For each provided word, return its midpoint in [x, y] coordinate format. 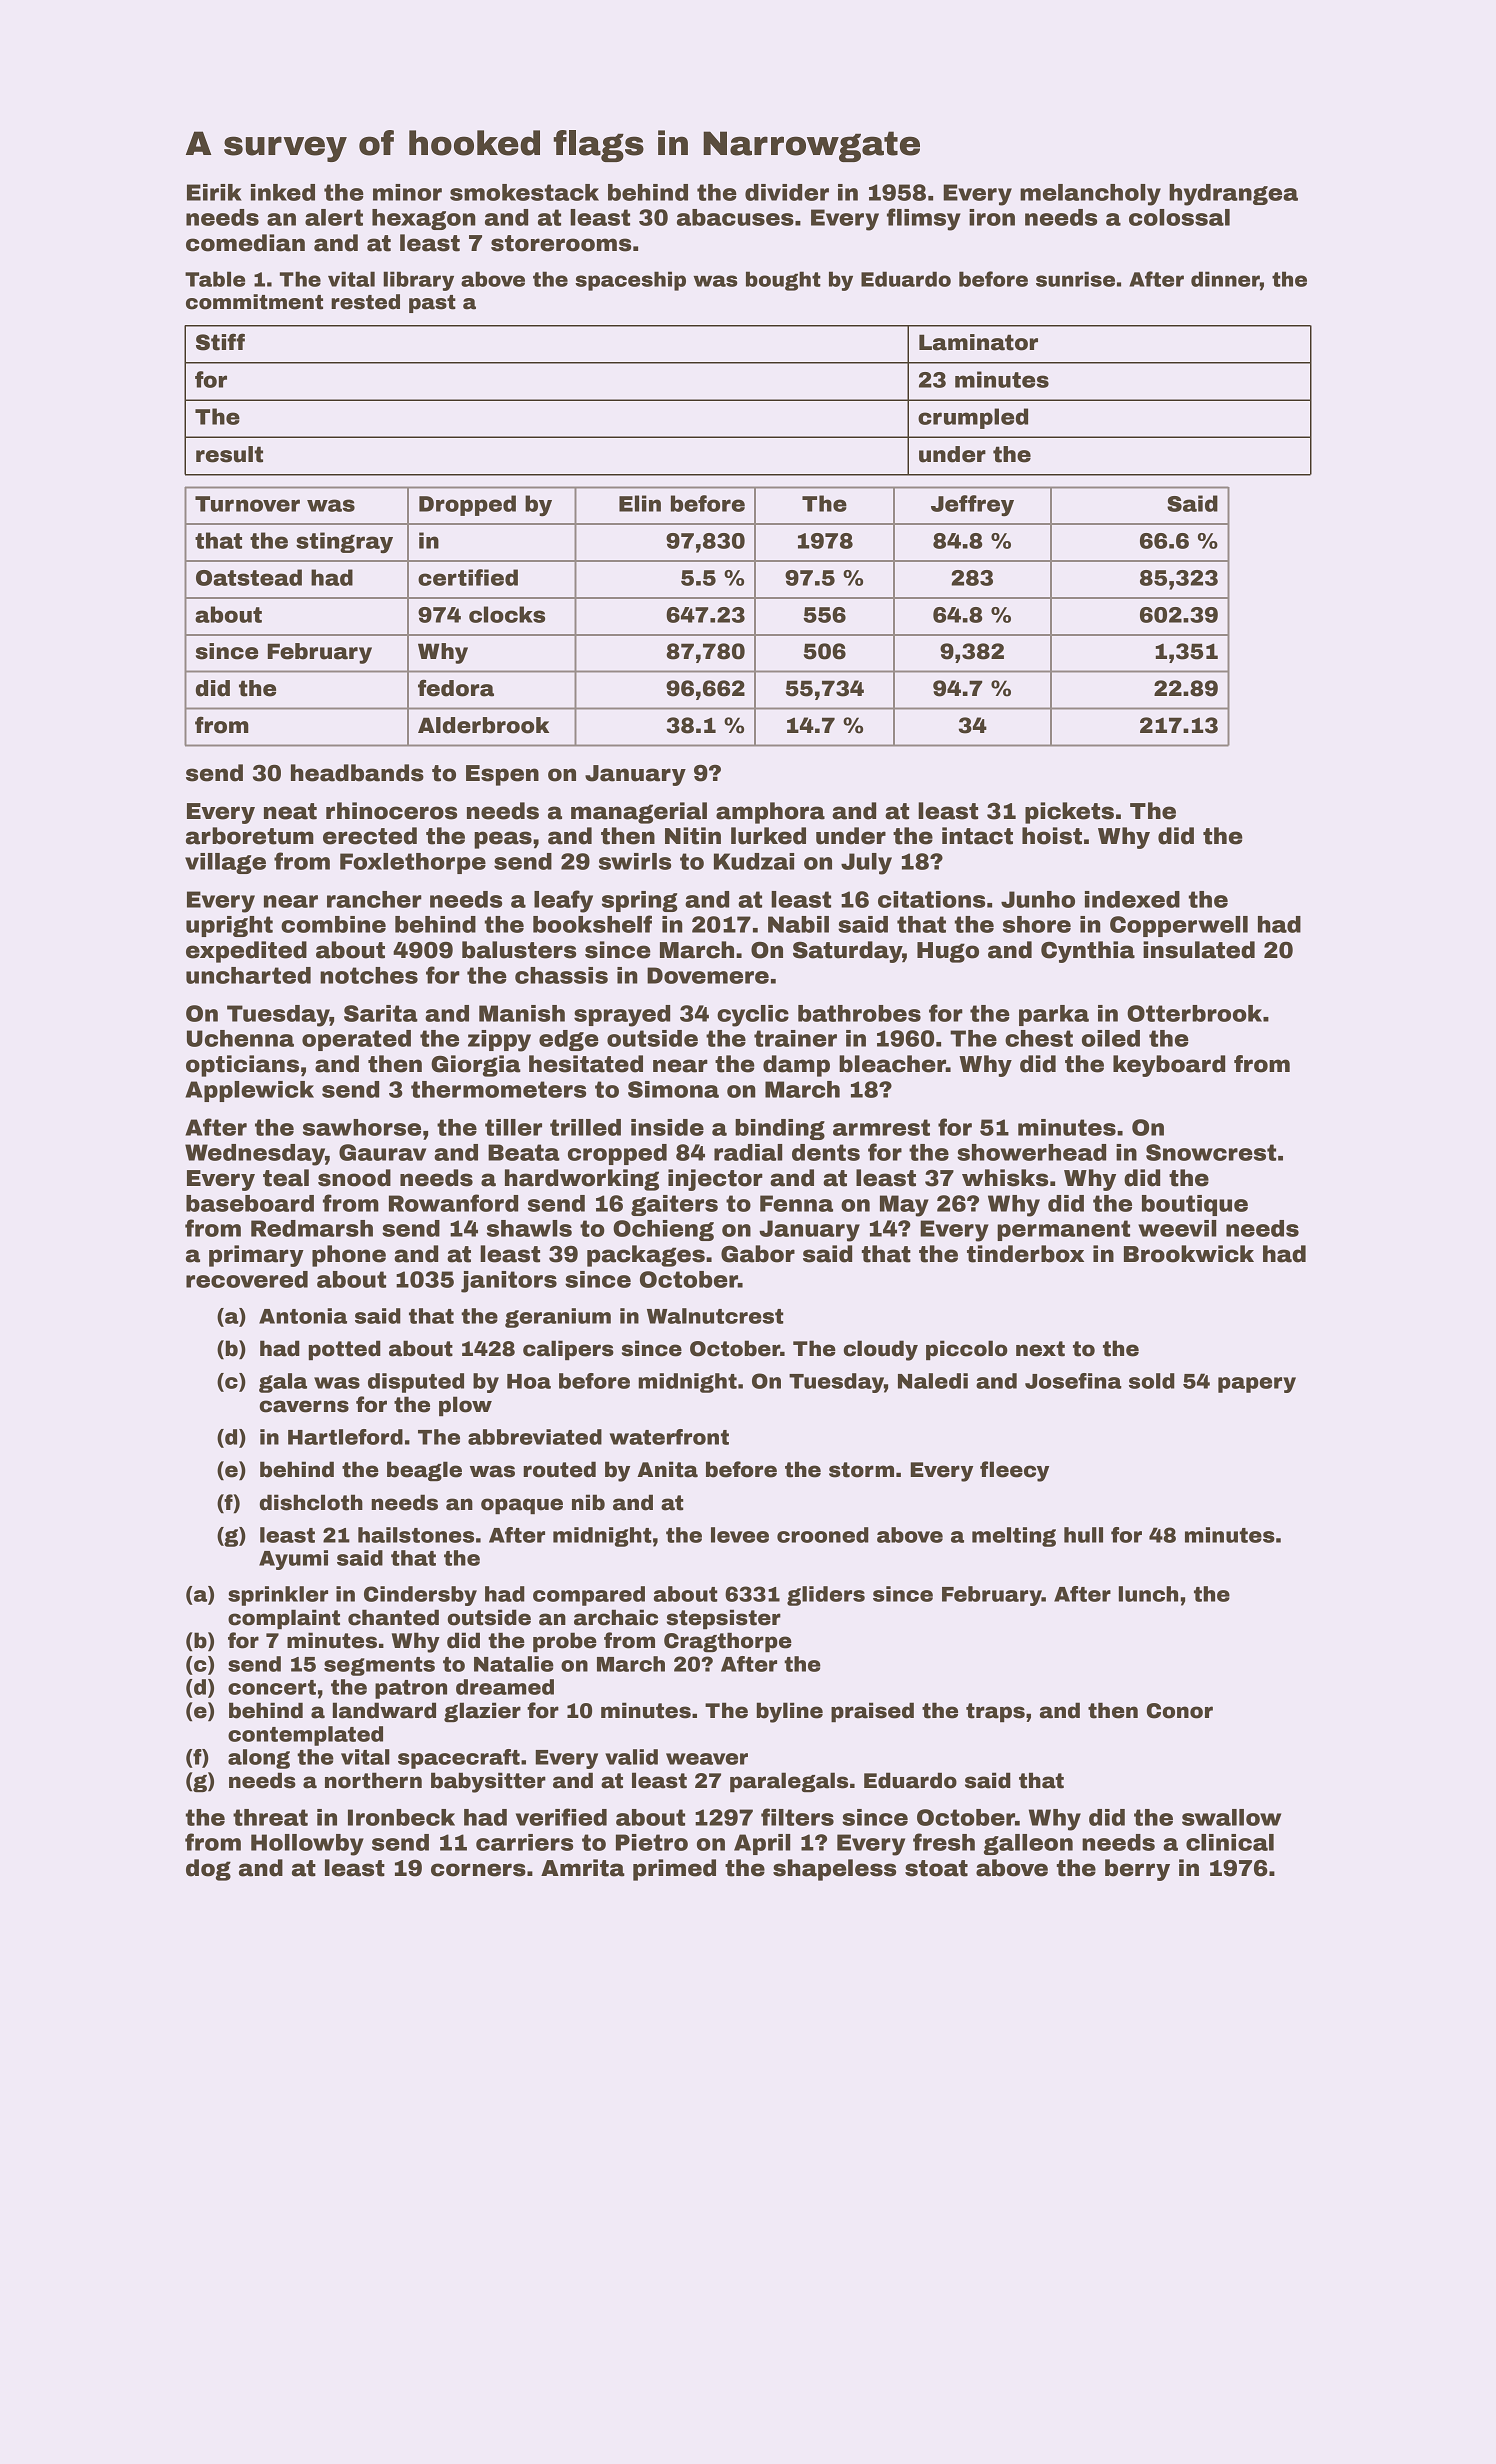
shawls [529, 1228]
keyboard [1169, 1066]
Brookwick [1189, 1254]
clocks [507, 614]
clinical [1230, 1842]
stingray [344, 543]
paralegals [789, 1782]
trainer [795, 1038]
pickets [1069, 813]
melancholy [1090, 195]
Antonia [303, 1316]
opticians [242, 1066]
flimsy [924, 219]
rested [365, 302]
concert [272, 1687]
